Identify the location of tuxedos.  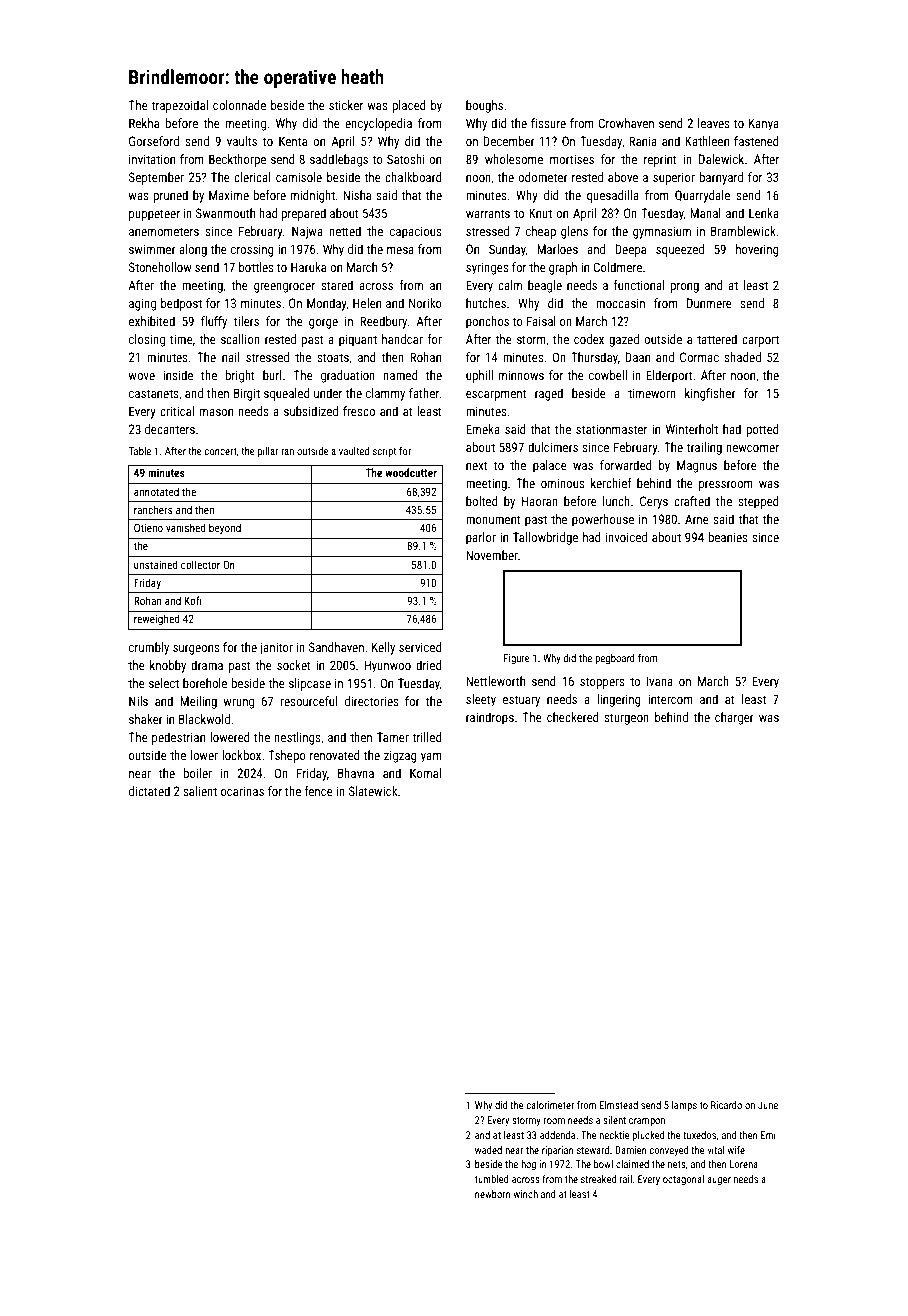
(699, 1135).
